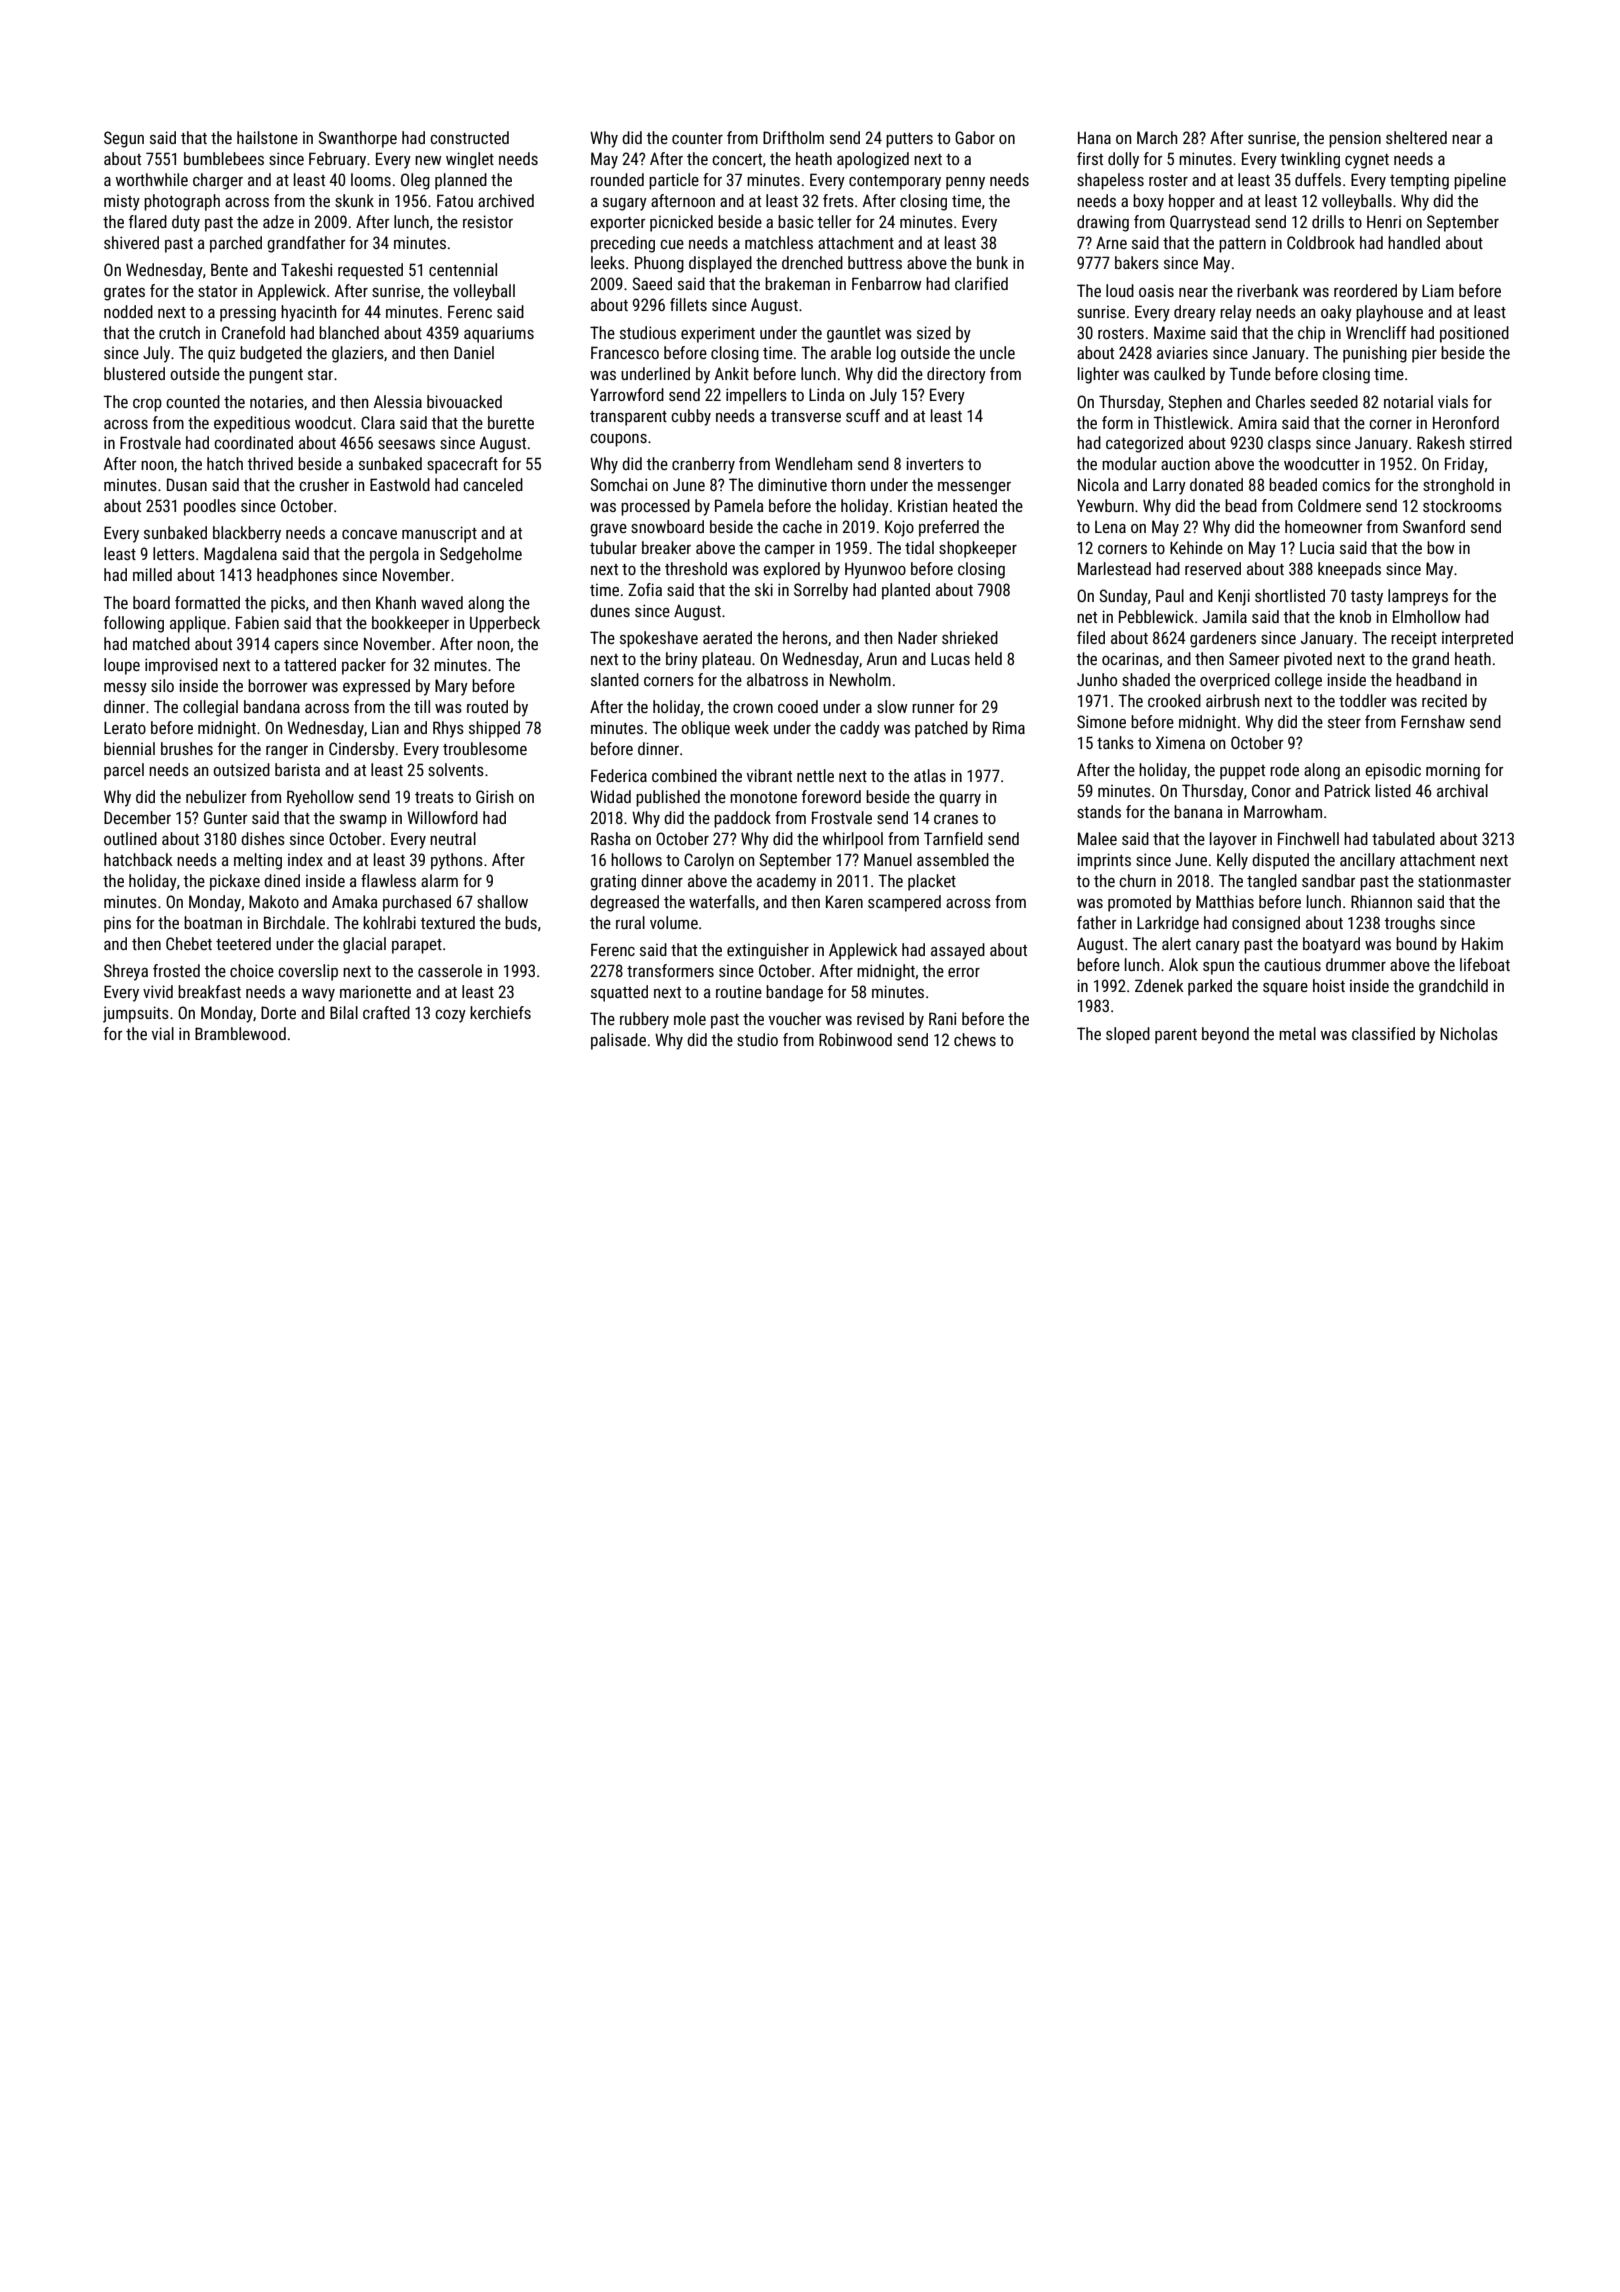  I want to click on Ankit, so click(732, 373).
